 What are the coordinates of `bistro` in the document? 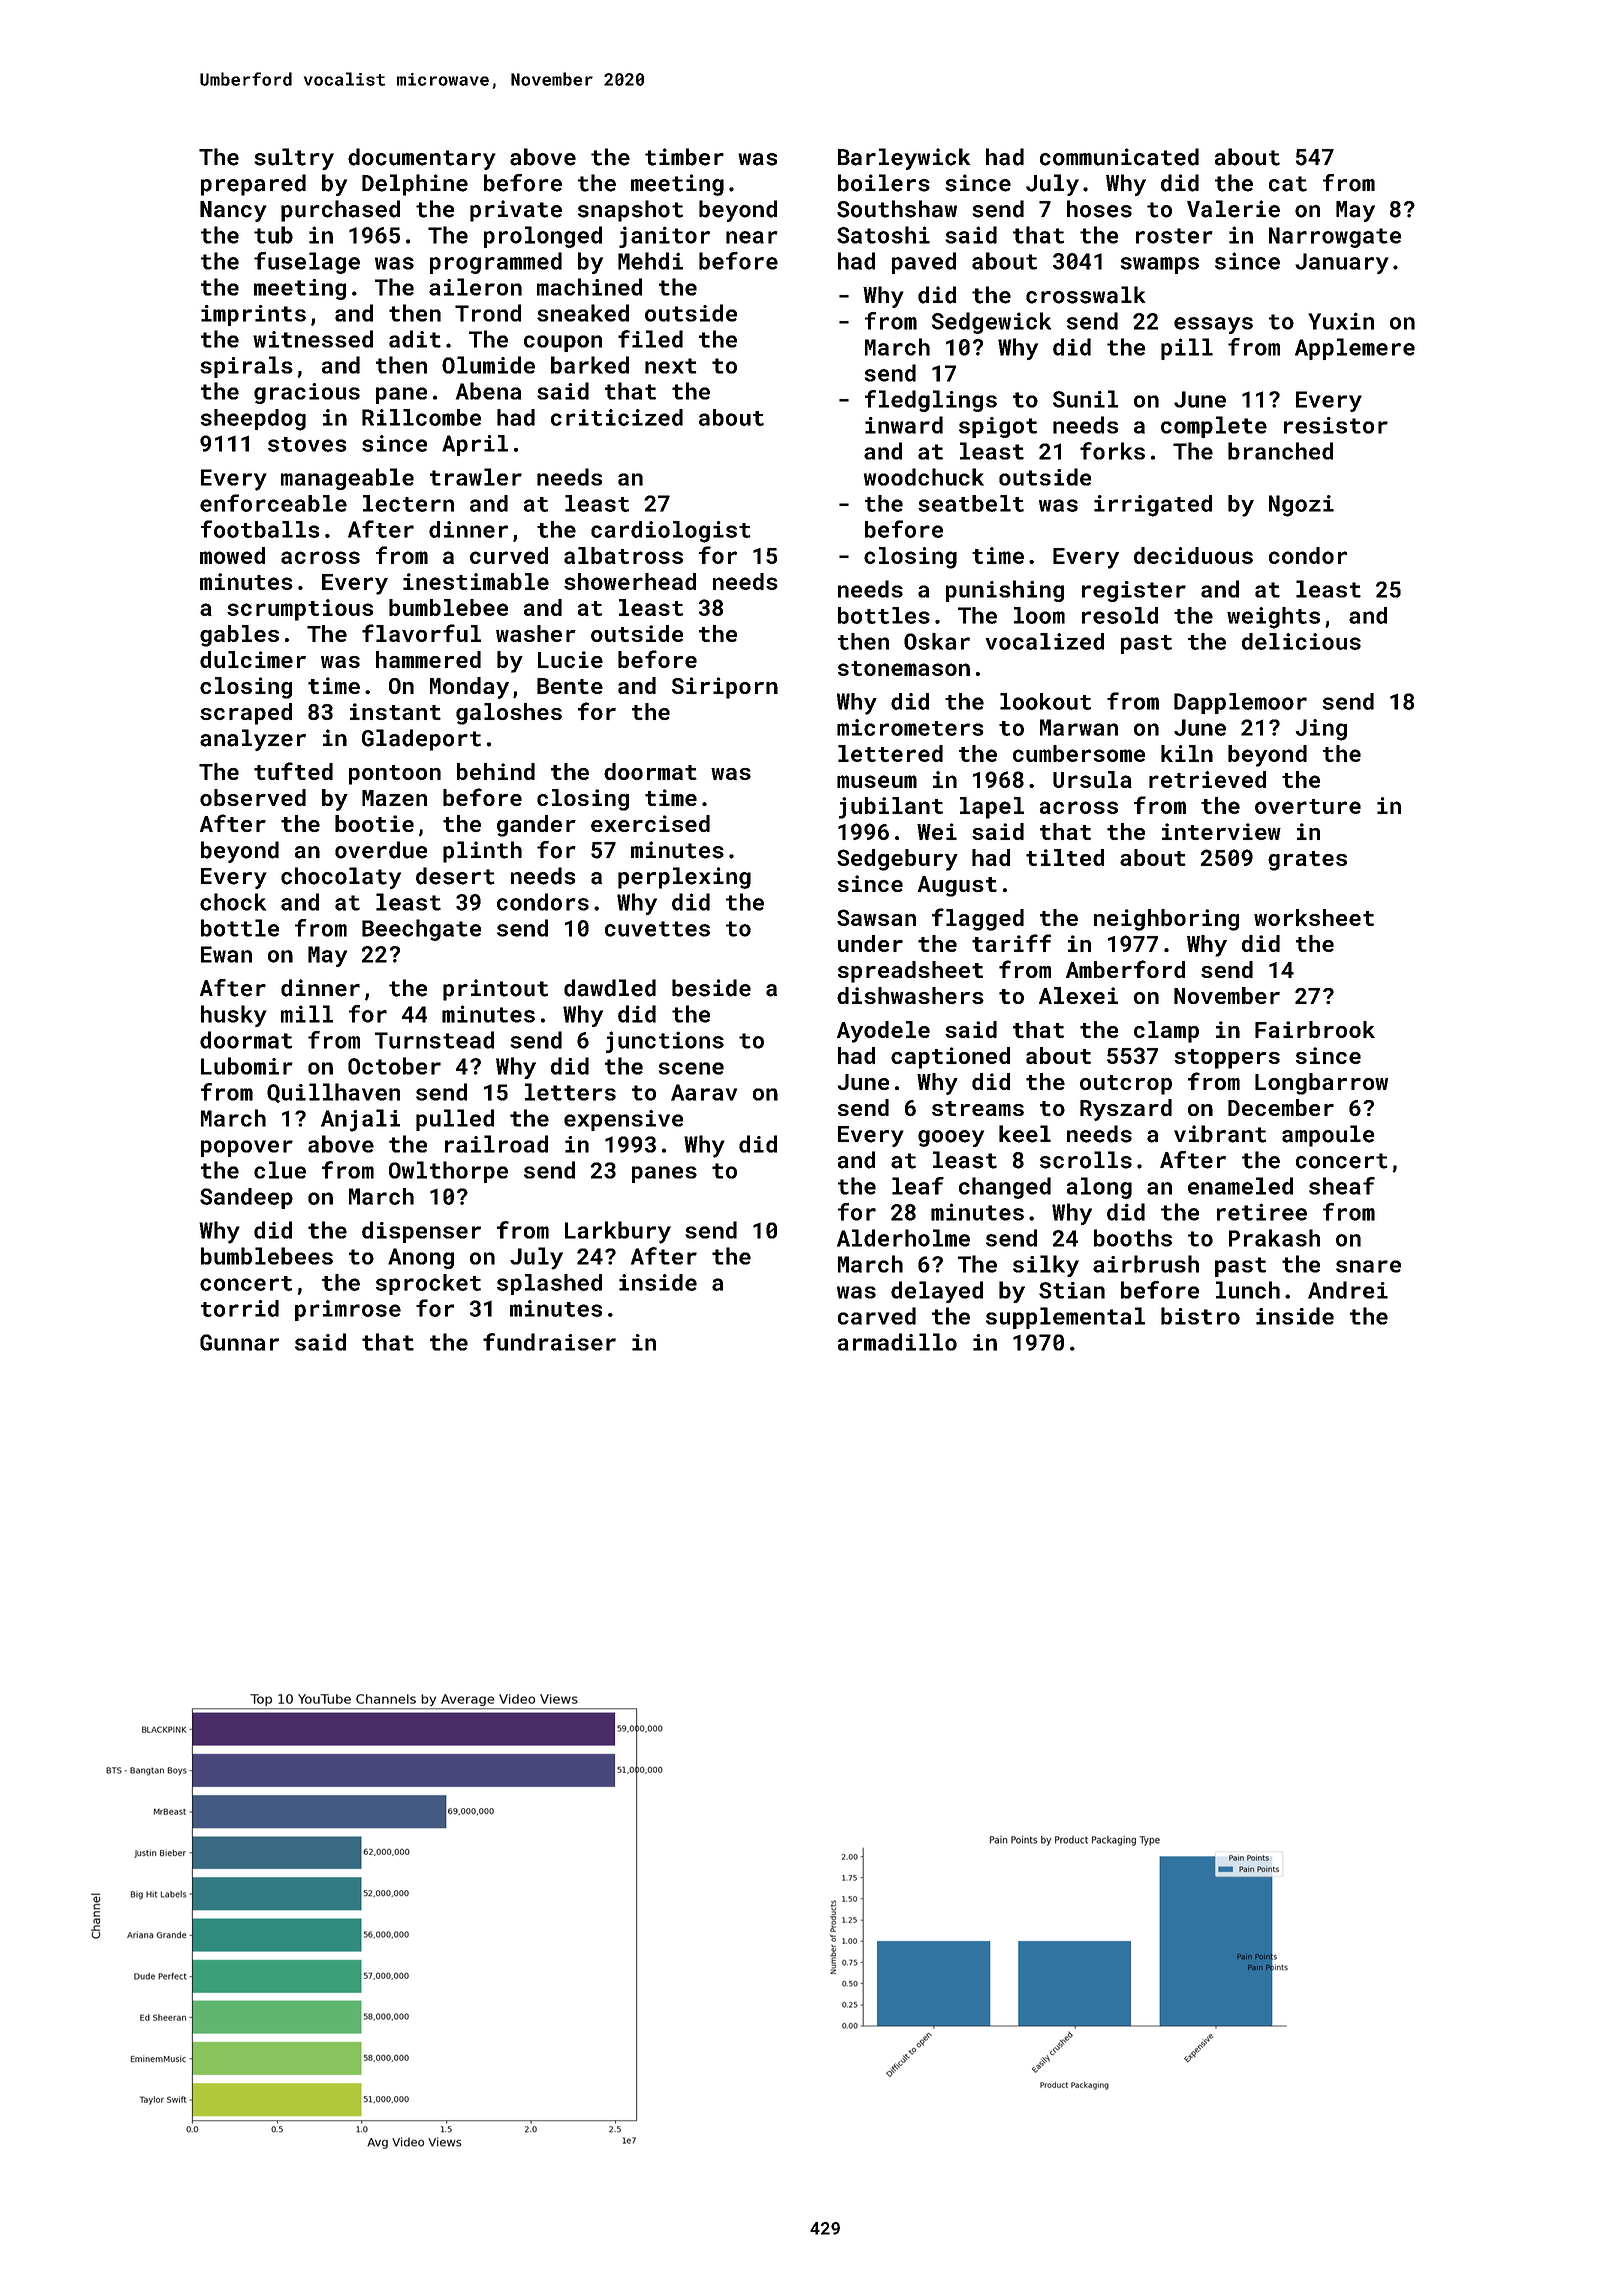 It's located at (1200, 1316).
